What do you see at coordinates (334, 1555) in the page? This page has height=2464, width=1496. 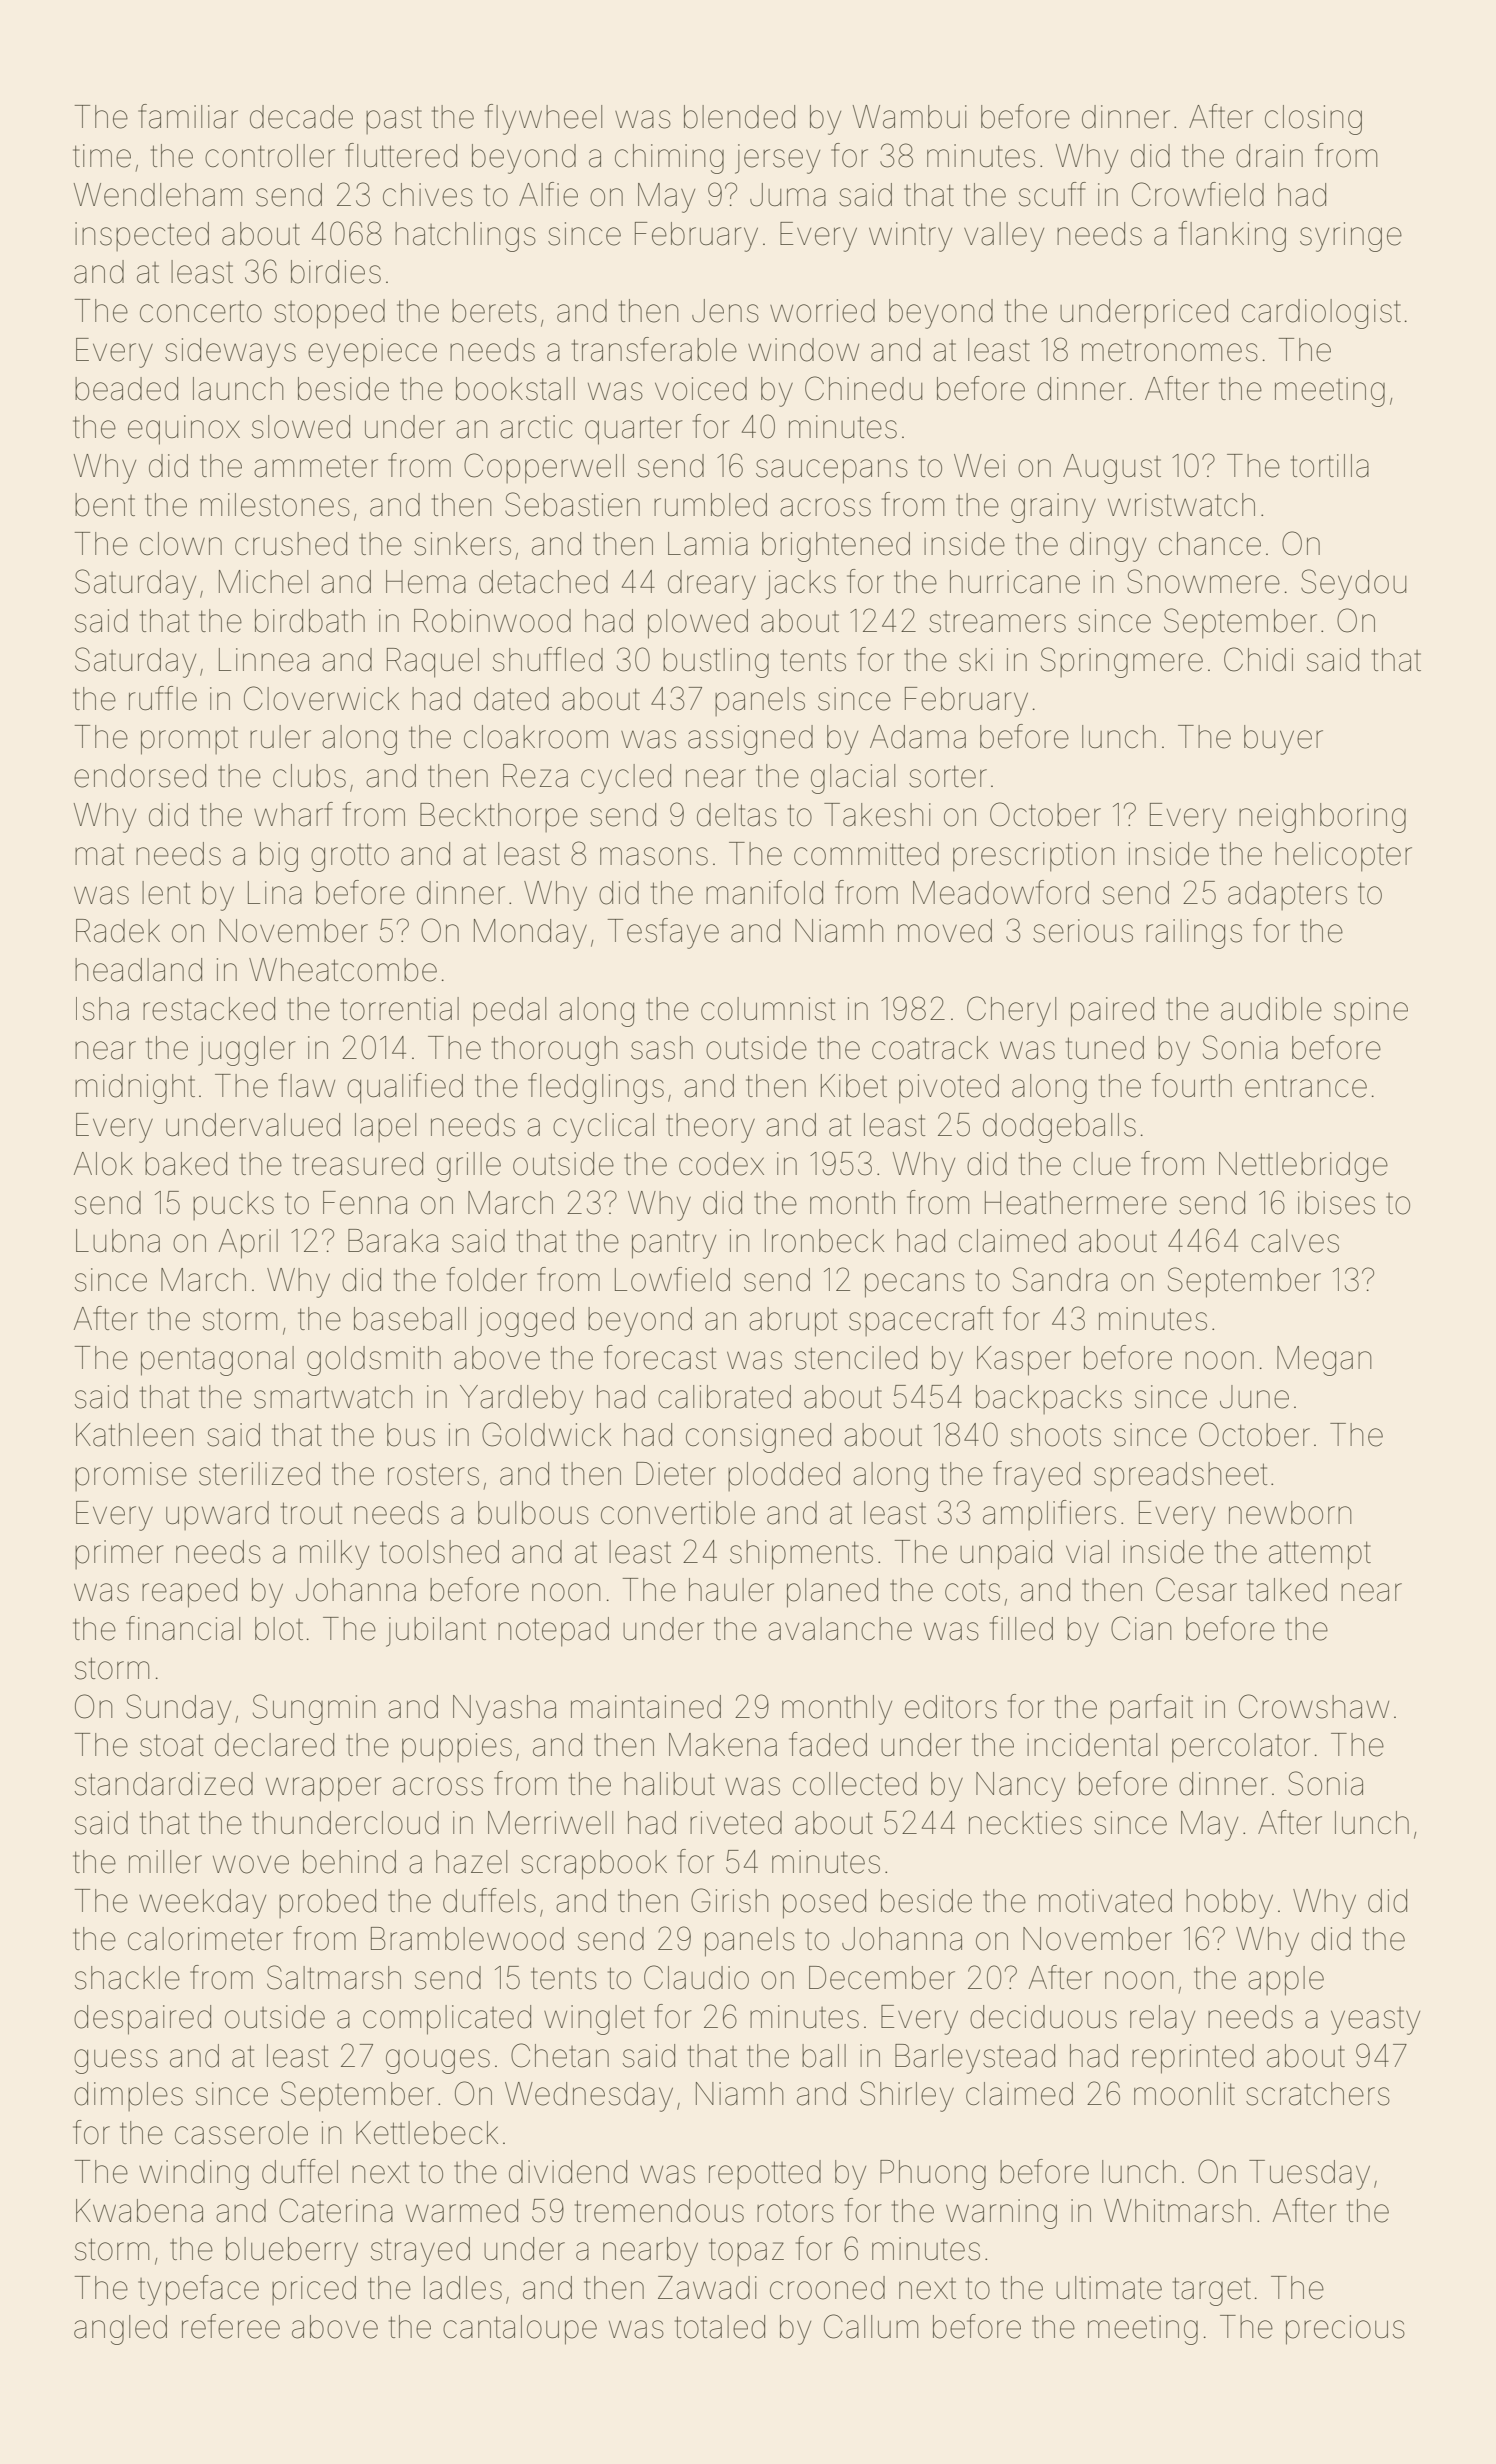 I see `milky` at bounding box center [334, 1555].
